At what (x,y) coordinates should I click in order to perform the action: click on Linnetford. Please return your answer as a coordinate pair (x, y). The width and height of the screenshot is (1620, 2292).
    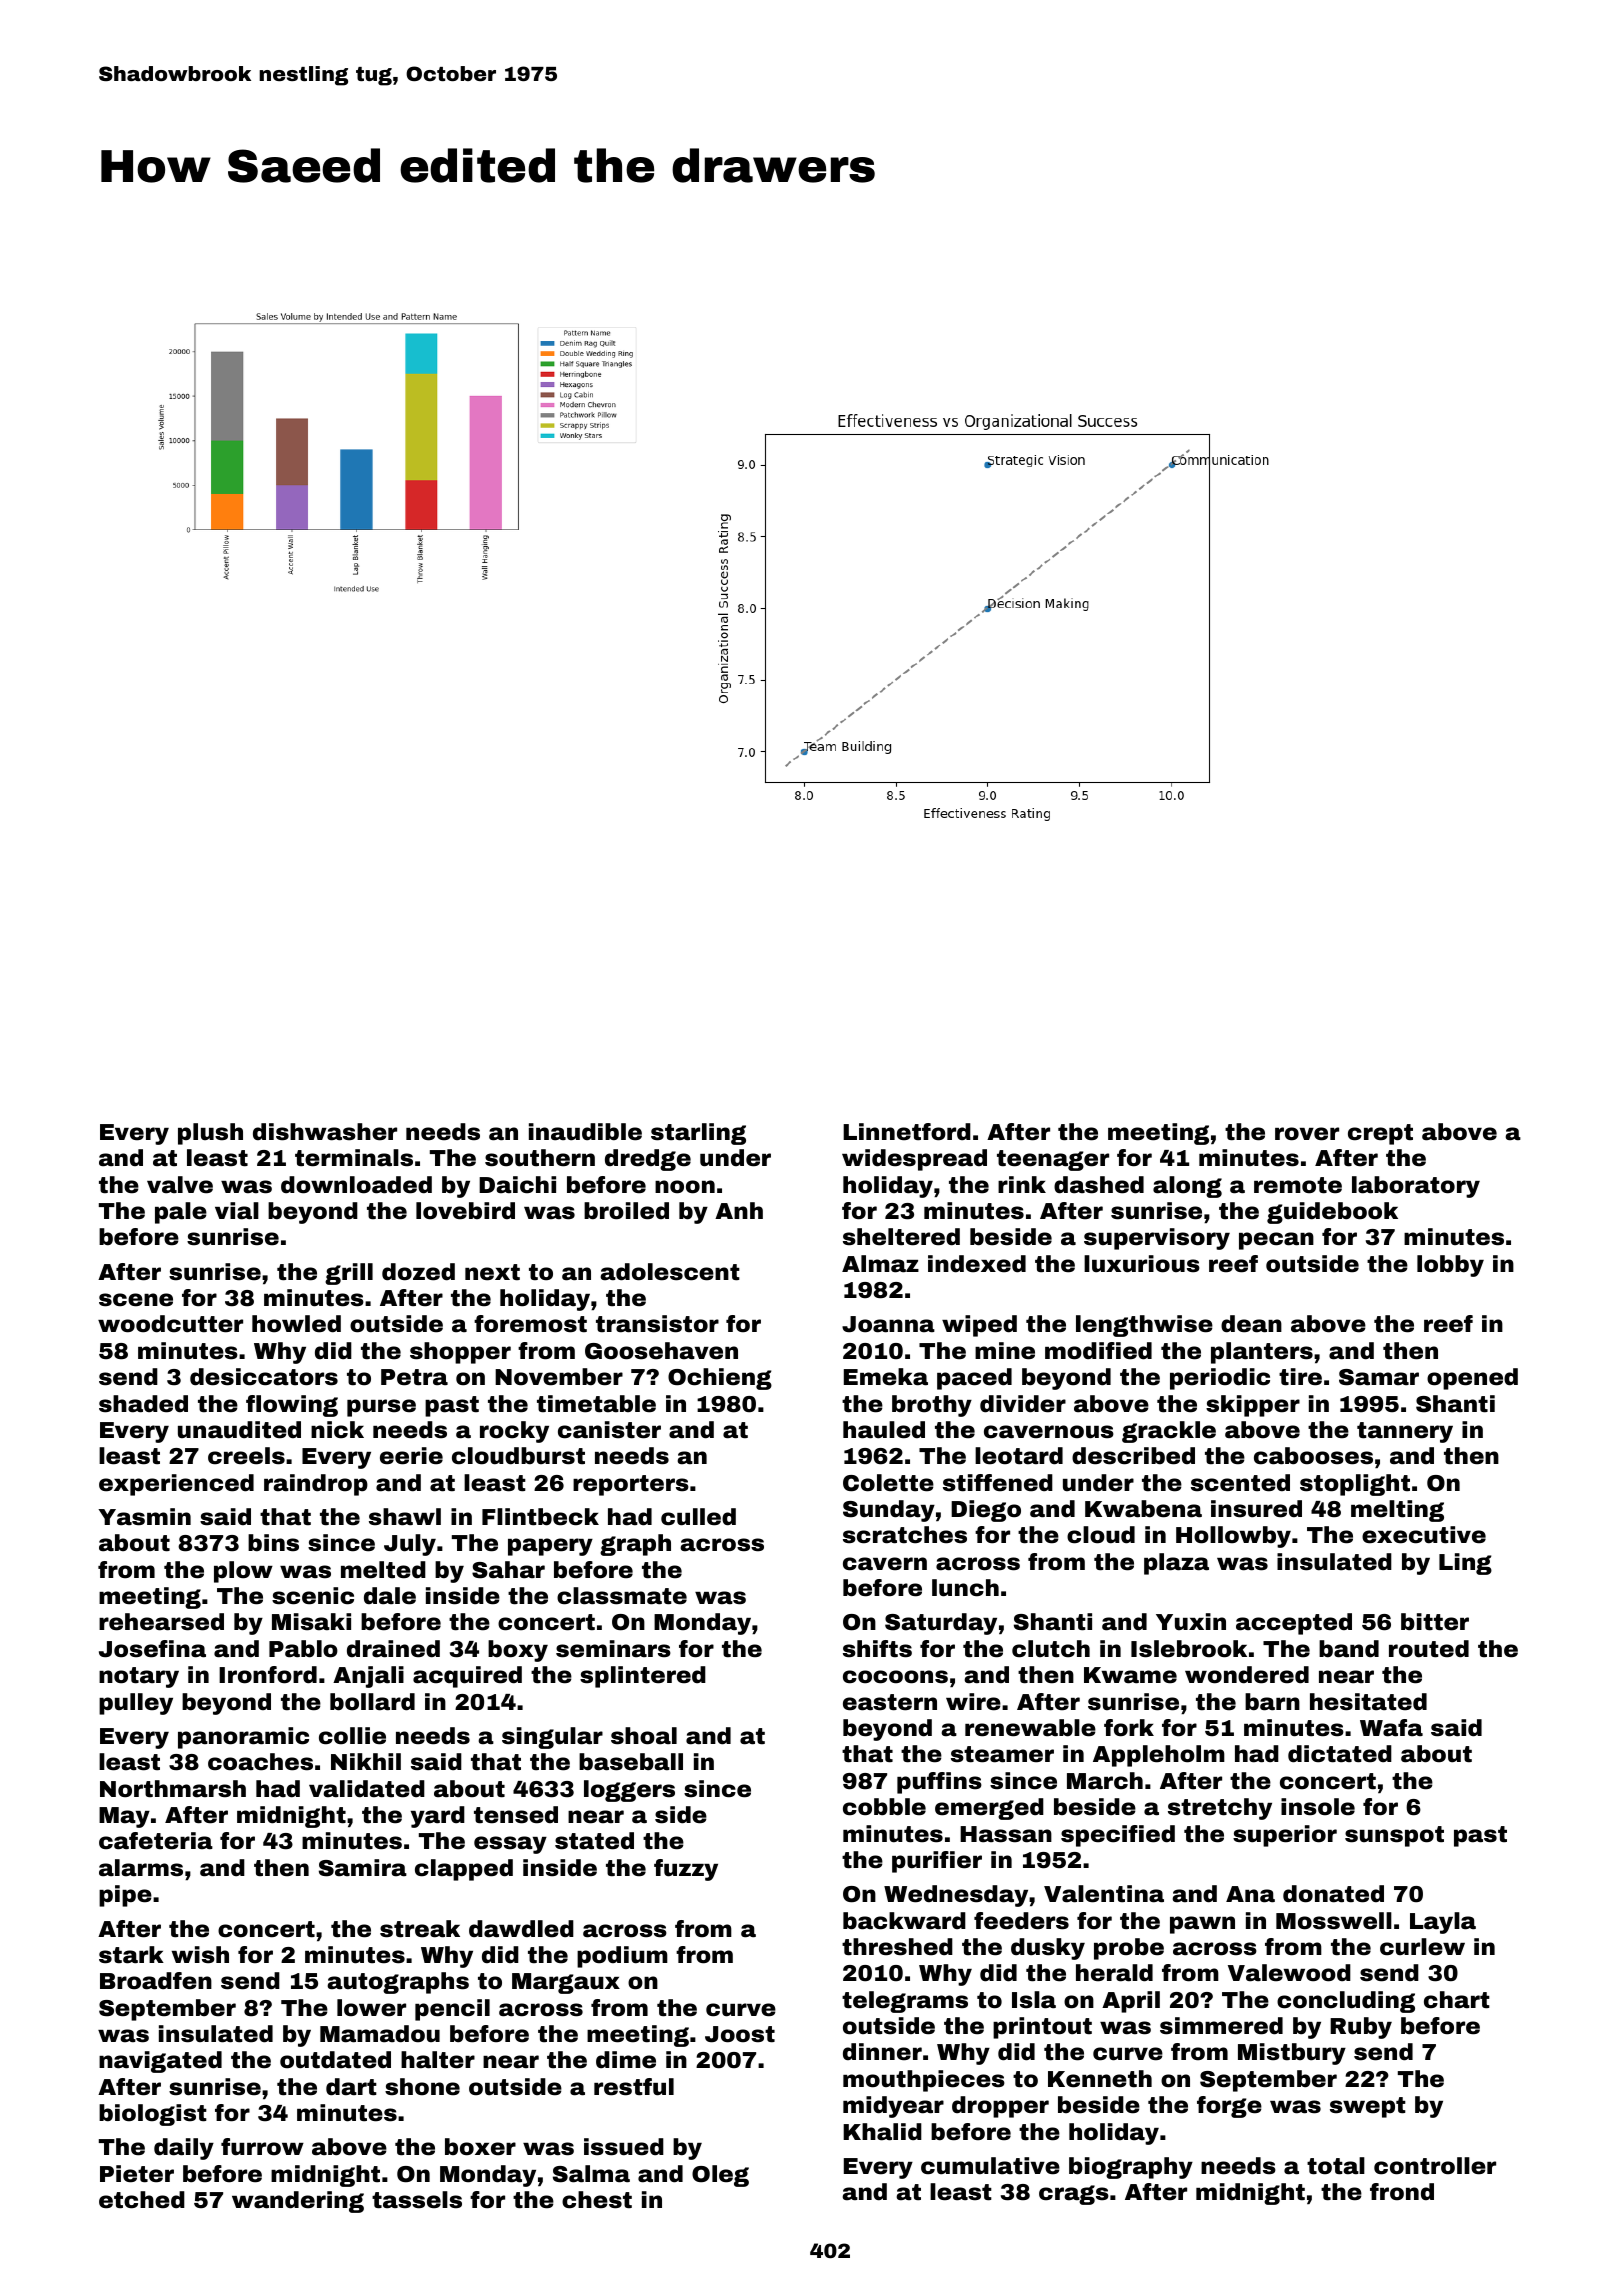
    Looking at the image, I should click on (907, 1132).
